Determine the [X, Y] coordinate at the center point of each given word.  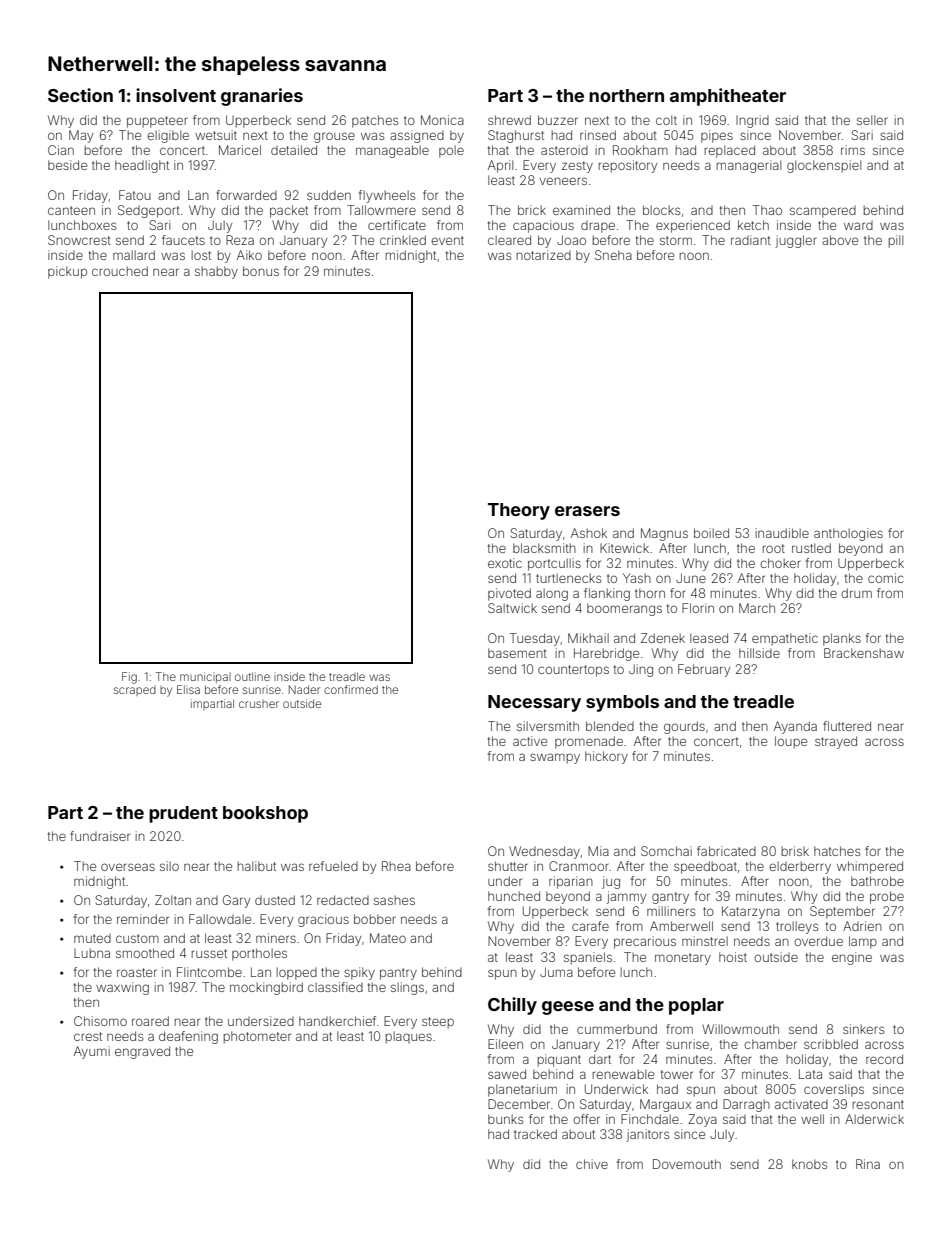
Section [80, 95]
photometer [257, 1037]
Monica [442, 120]
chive [592, 1164]
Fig [129, 678]
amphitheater [728, 97]
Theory [519, 511]
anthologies [848, 534]
